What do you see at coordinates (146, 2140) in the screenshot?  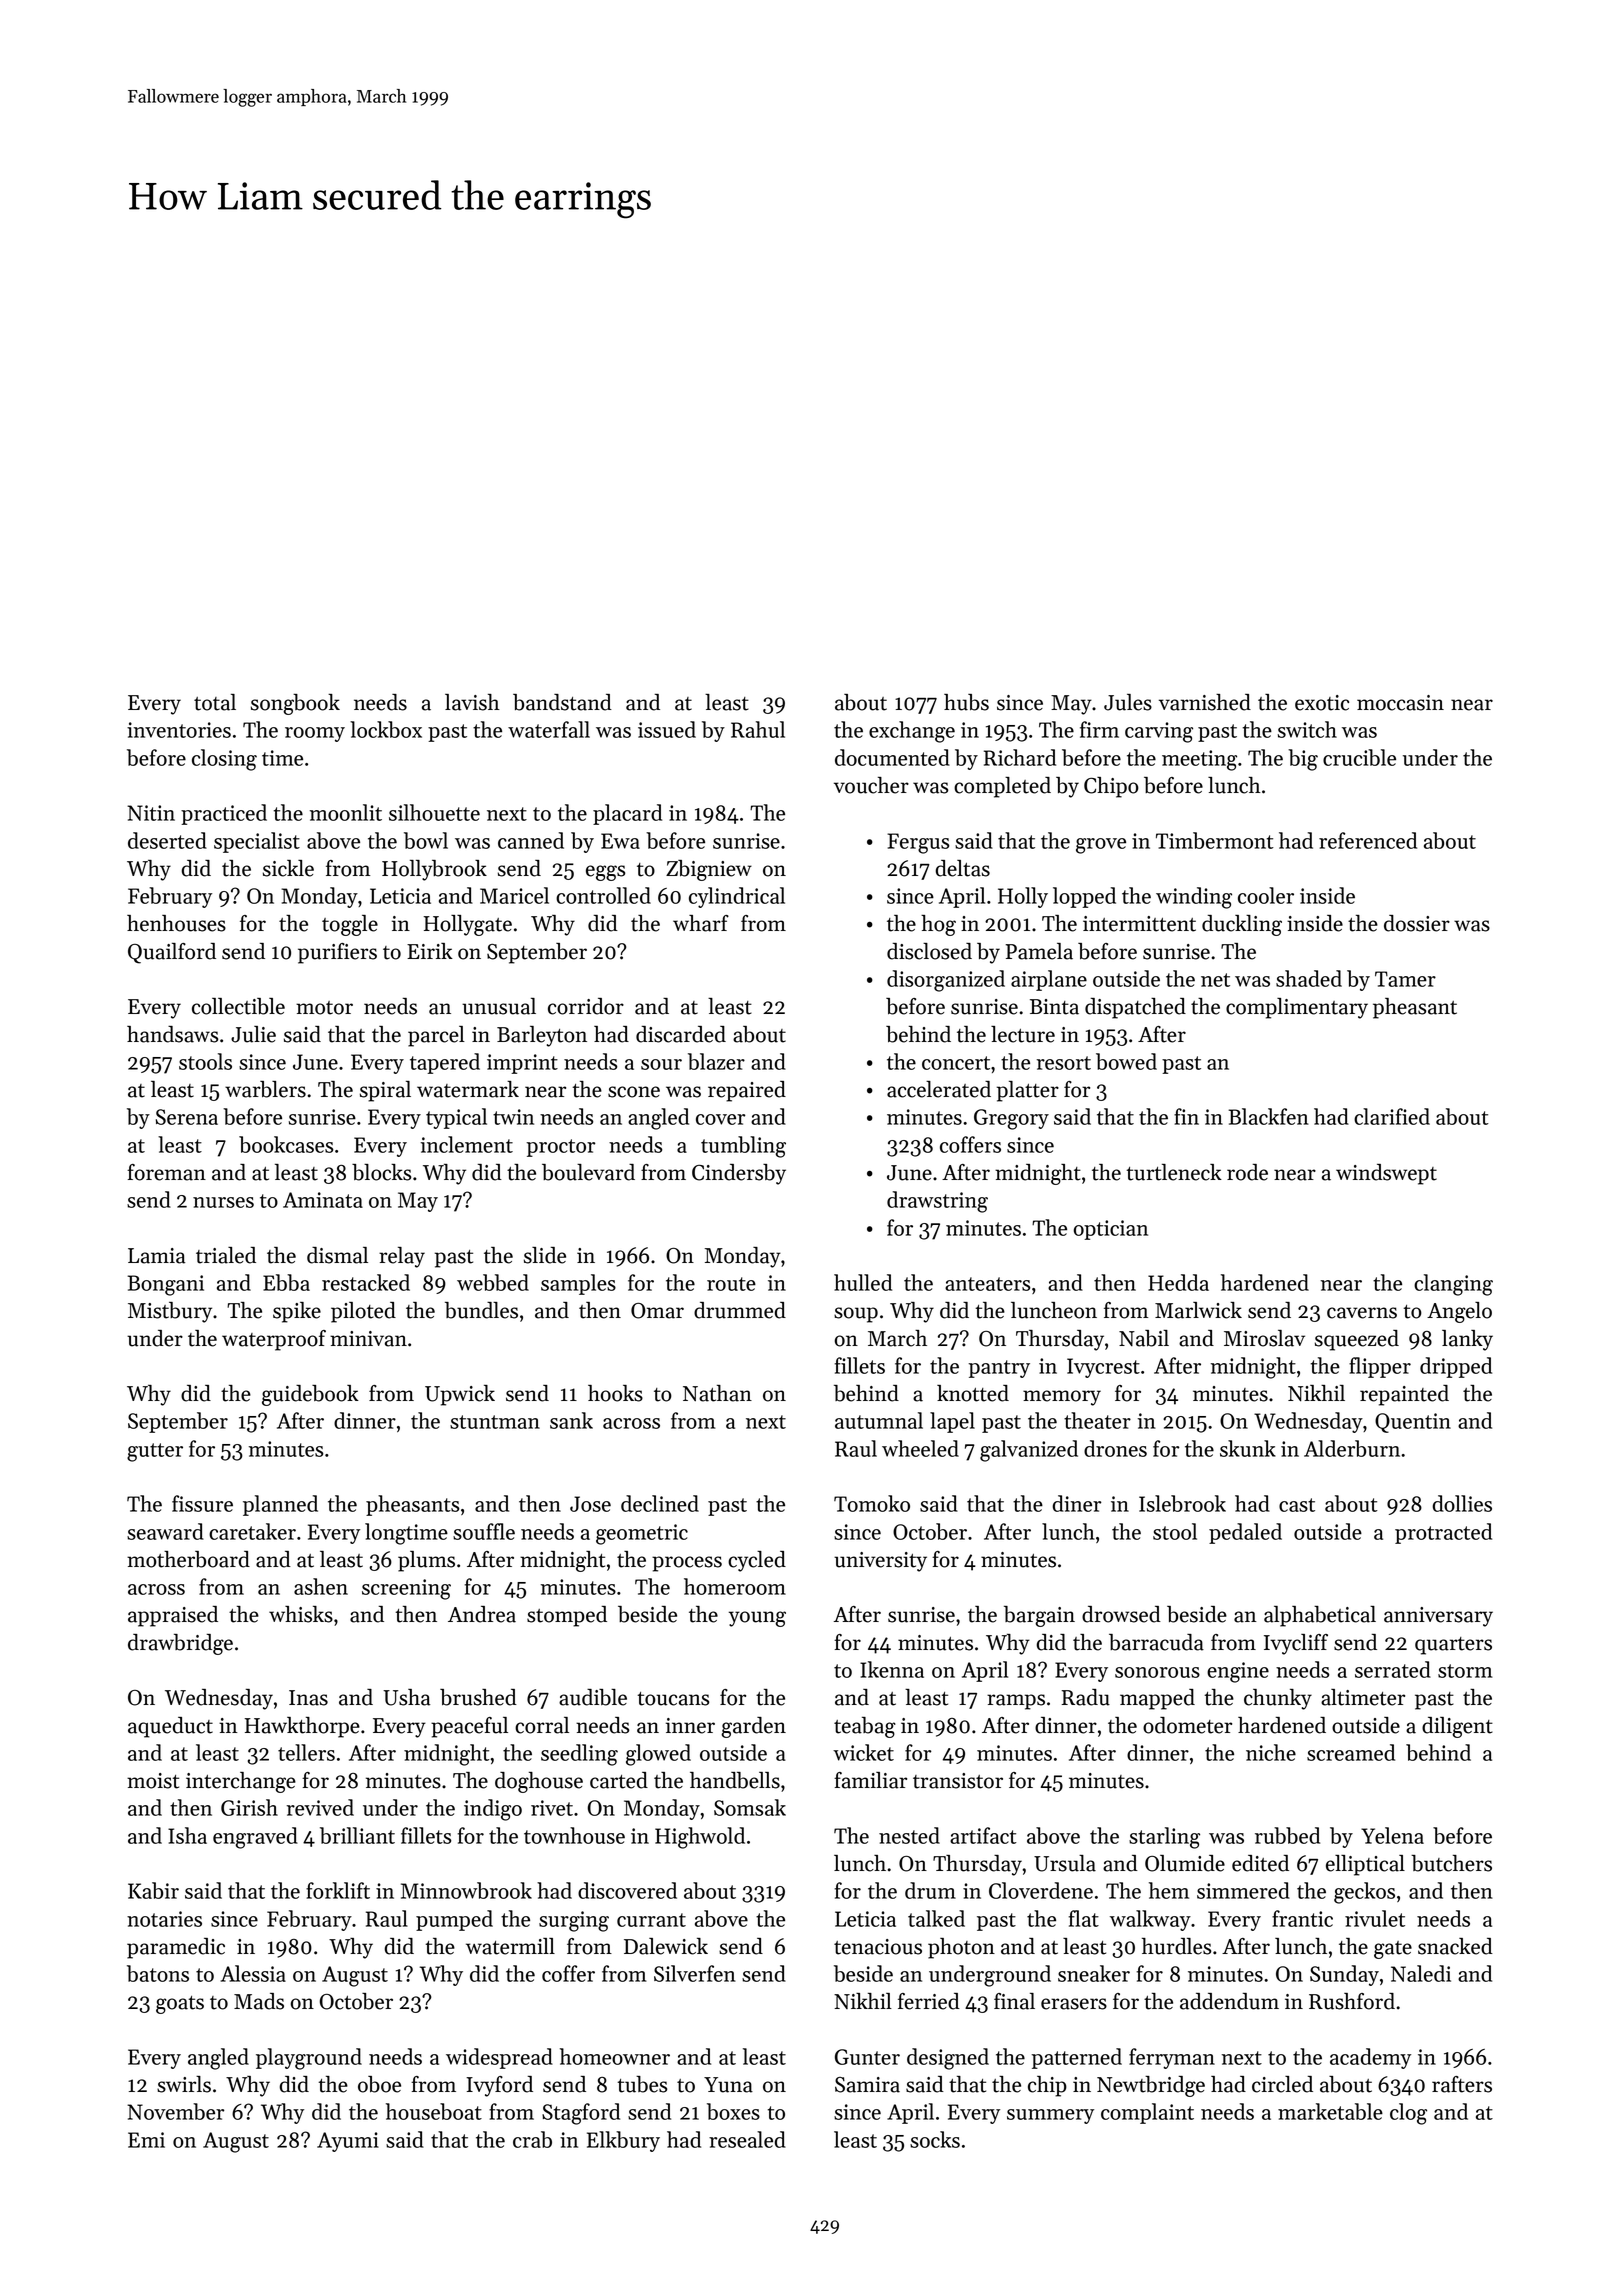 I see `Emi` at bounding box center [146, 2140].
